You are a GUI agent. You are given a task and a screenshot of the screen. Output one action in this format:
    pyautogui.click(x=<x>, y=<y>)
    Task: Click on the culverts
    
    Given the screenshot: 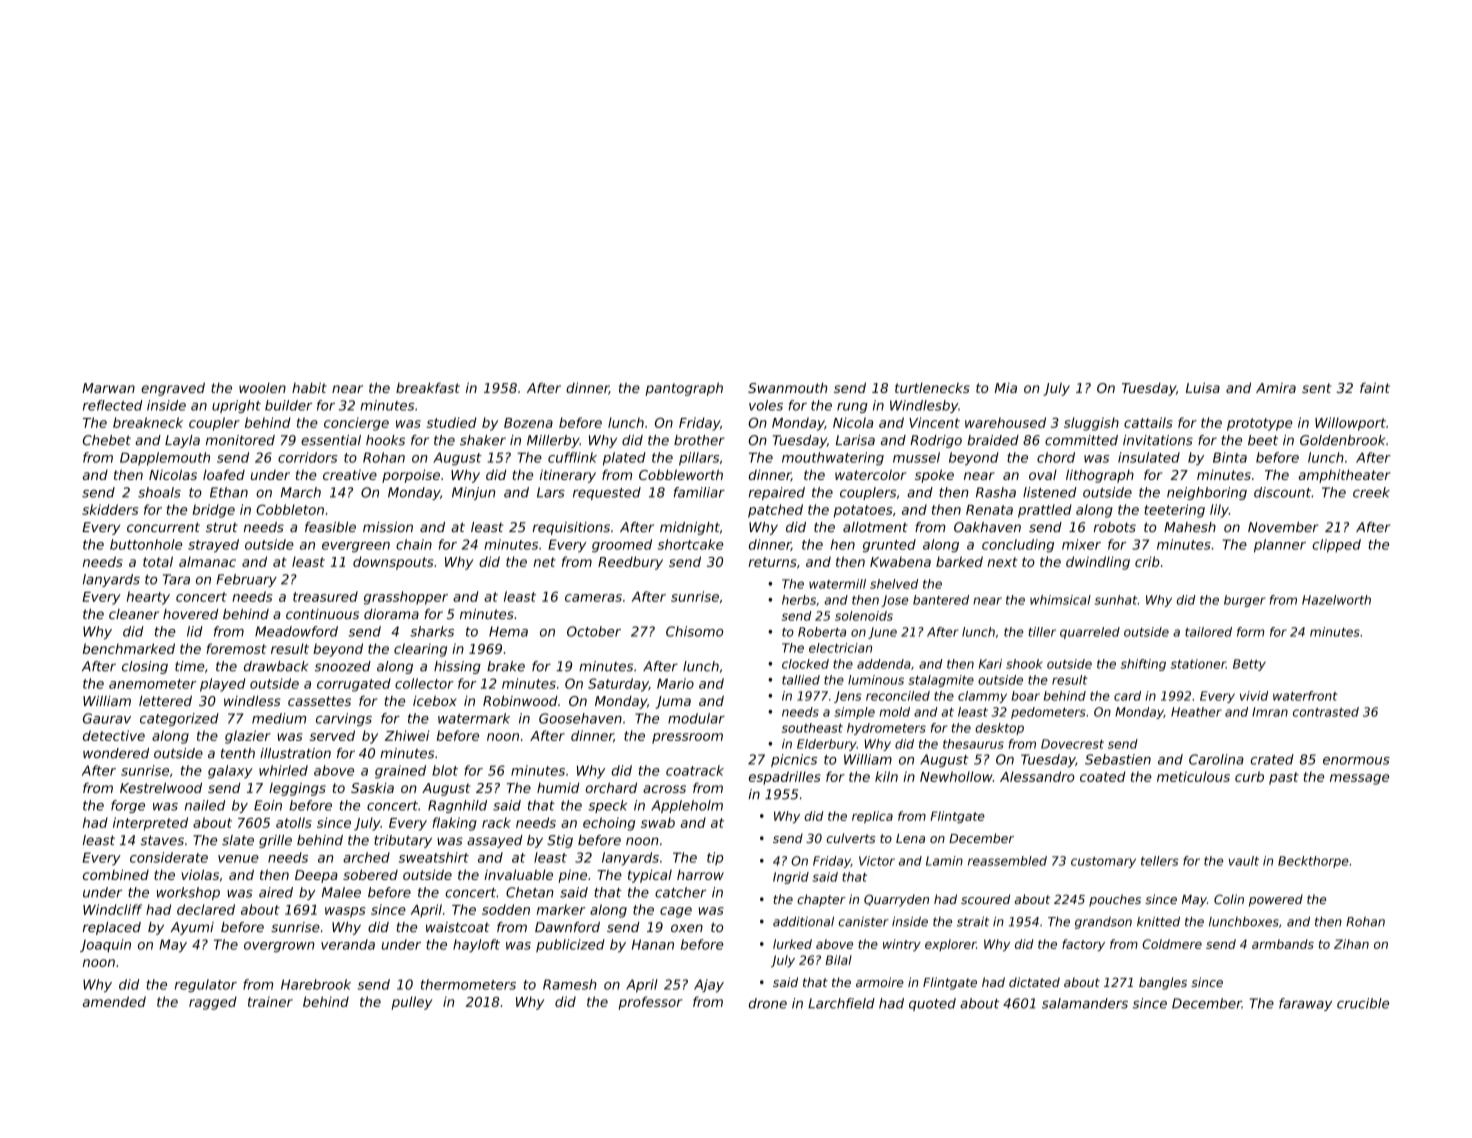 What is the action you would take?
    pyautogui.click(x=850, y=838)
